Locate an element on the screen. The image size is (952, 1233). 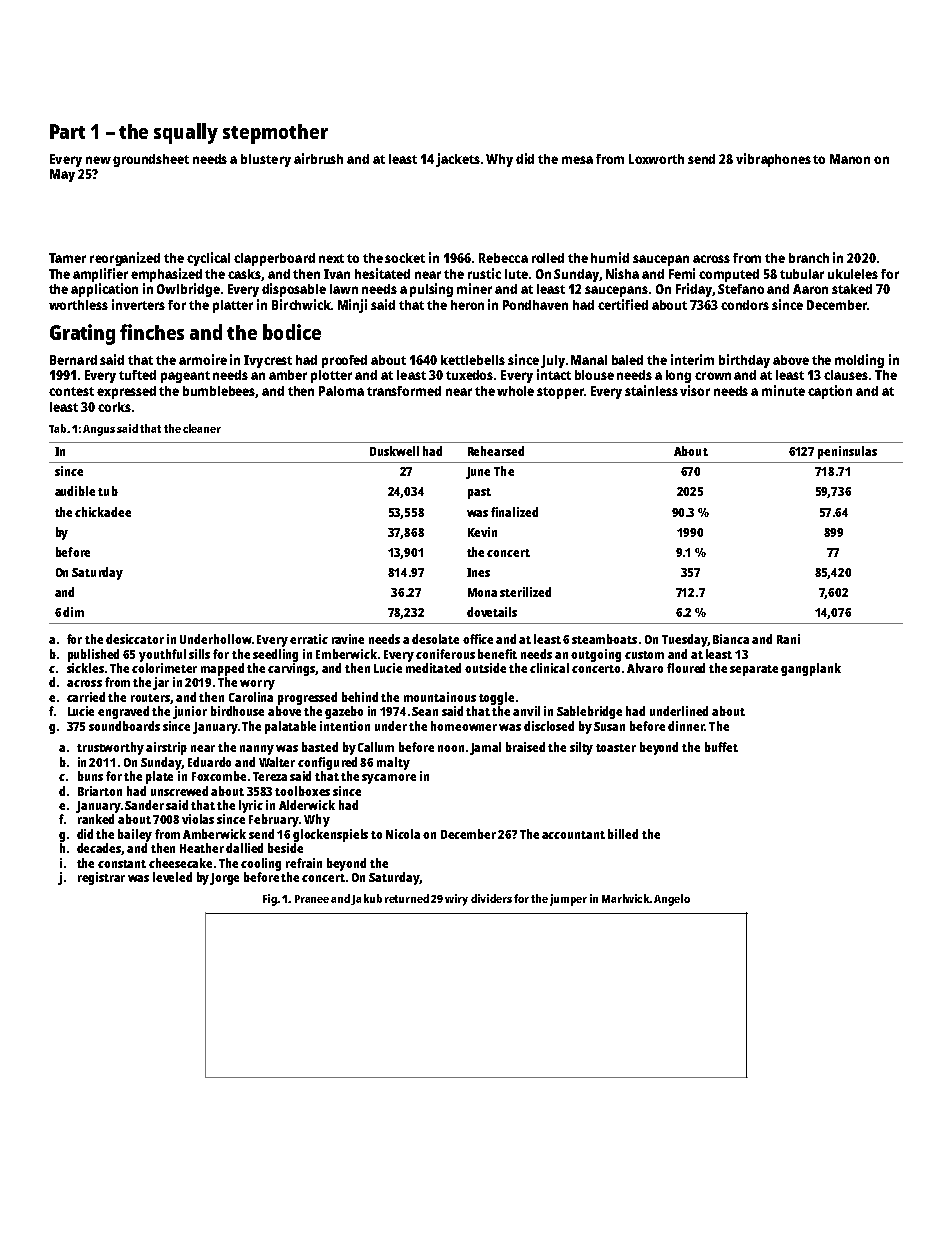
June is located at coordinates (478, 473).
